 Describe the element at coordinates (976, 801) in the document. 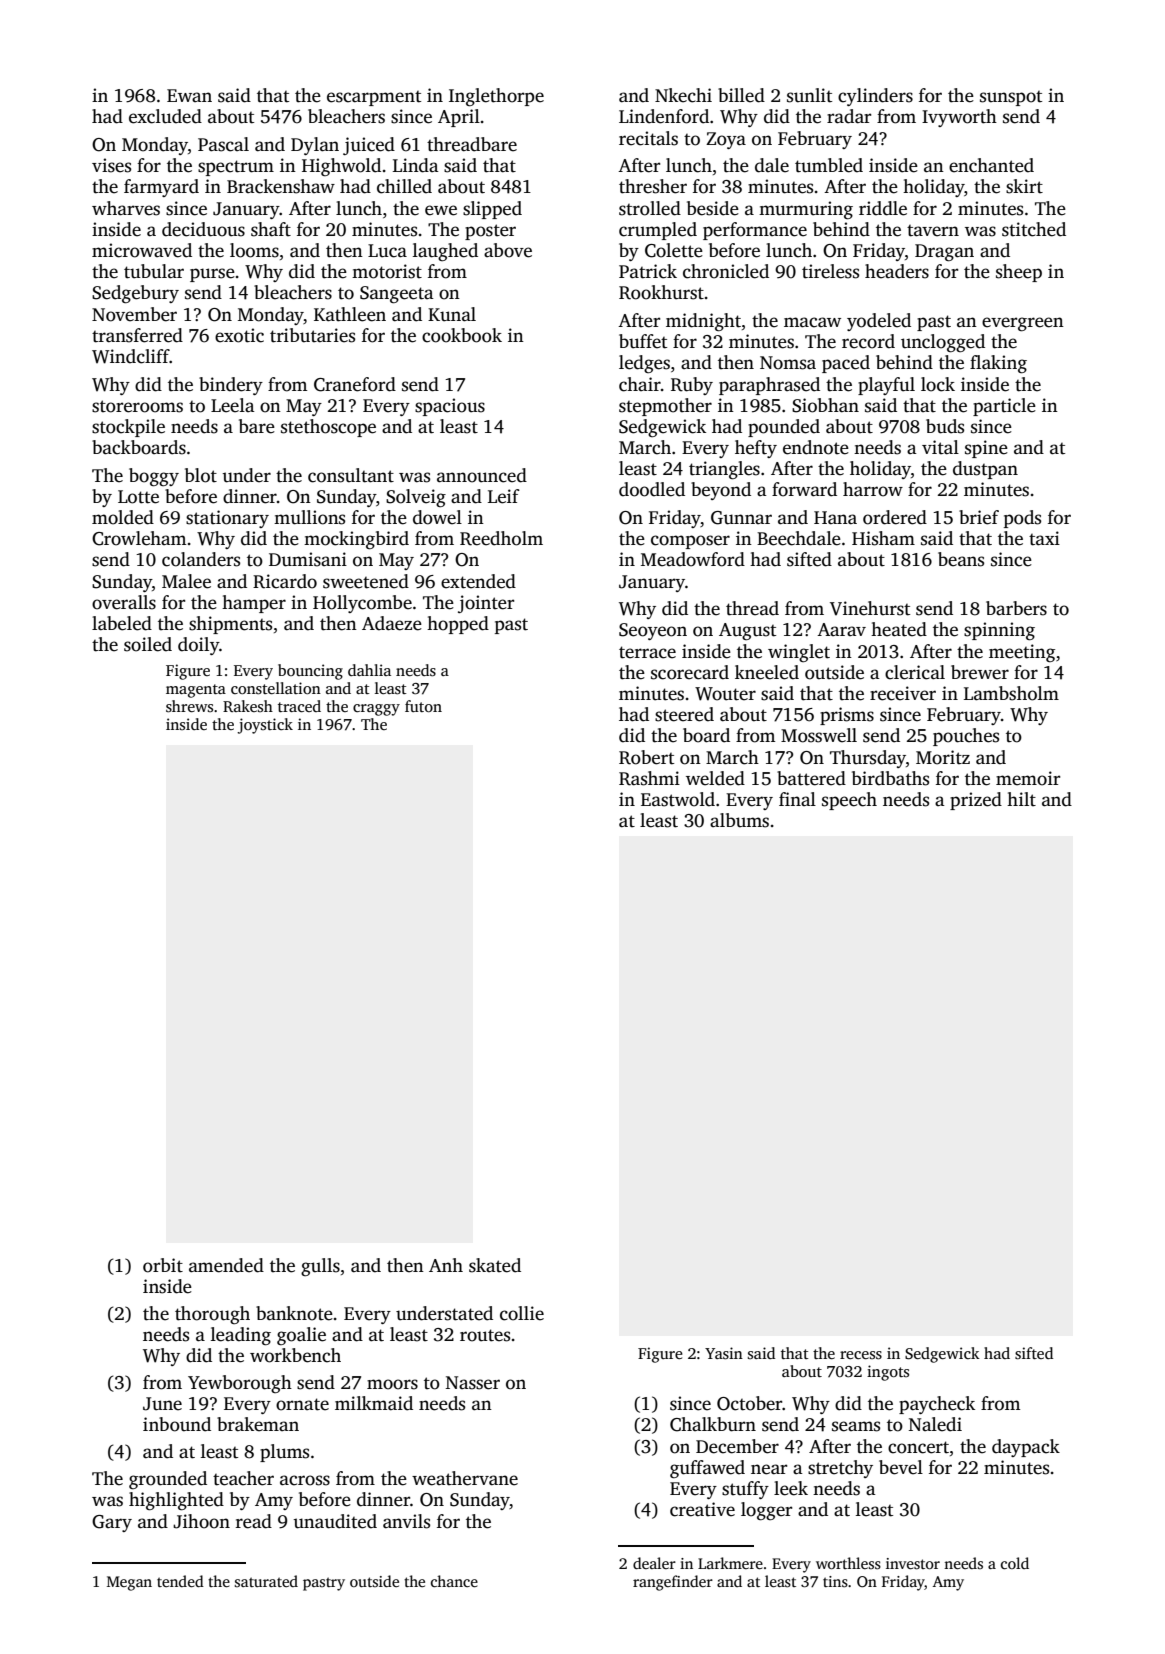

I see `prized` at that location.
